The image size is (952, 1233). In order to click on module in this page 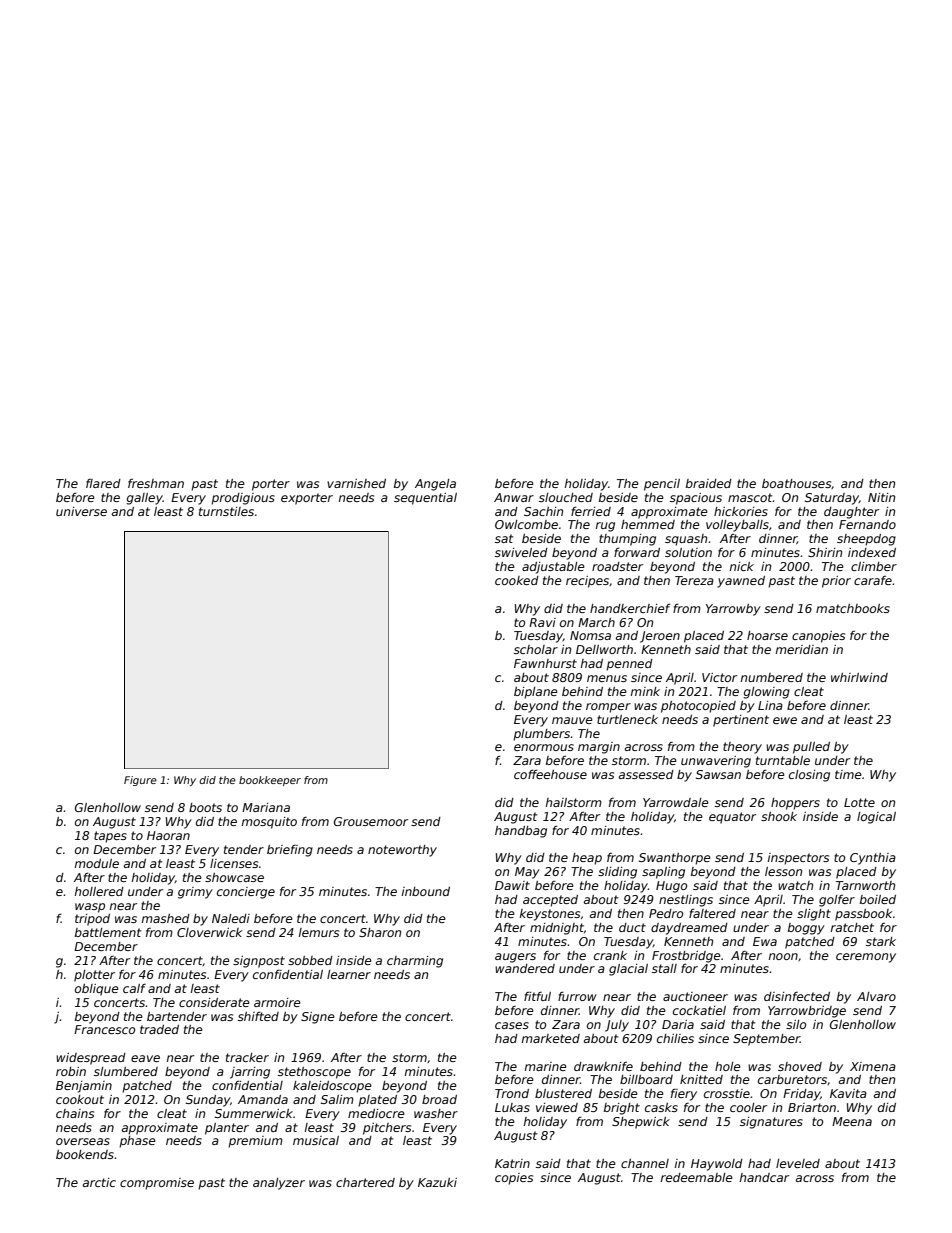, I will do `click(97, 863)`.
